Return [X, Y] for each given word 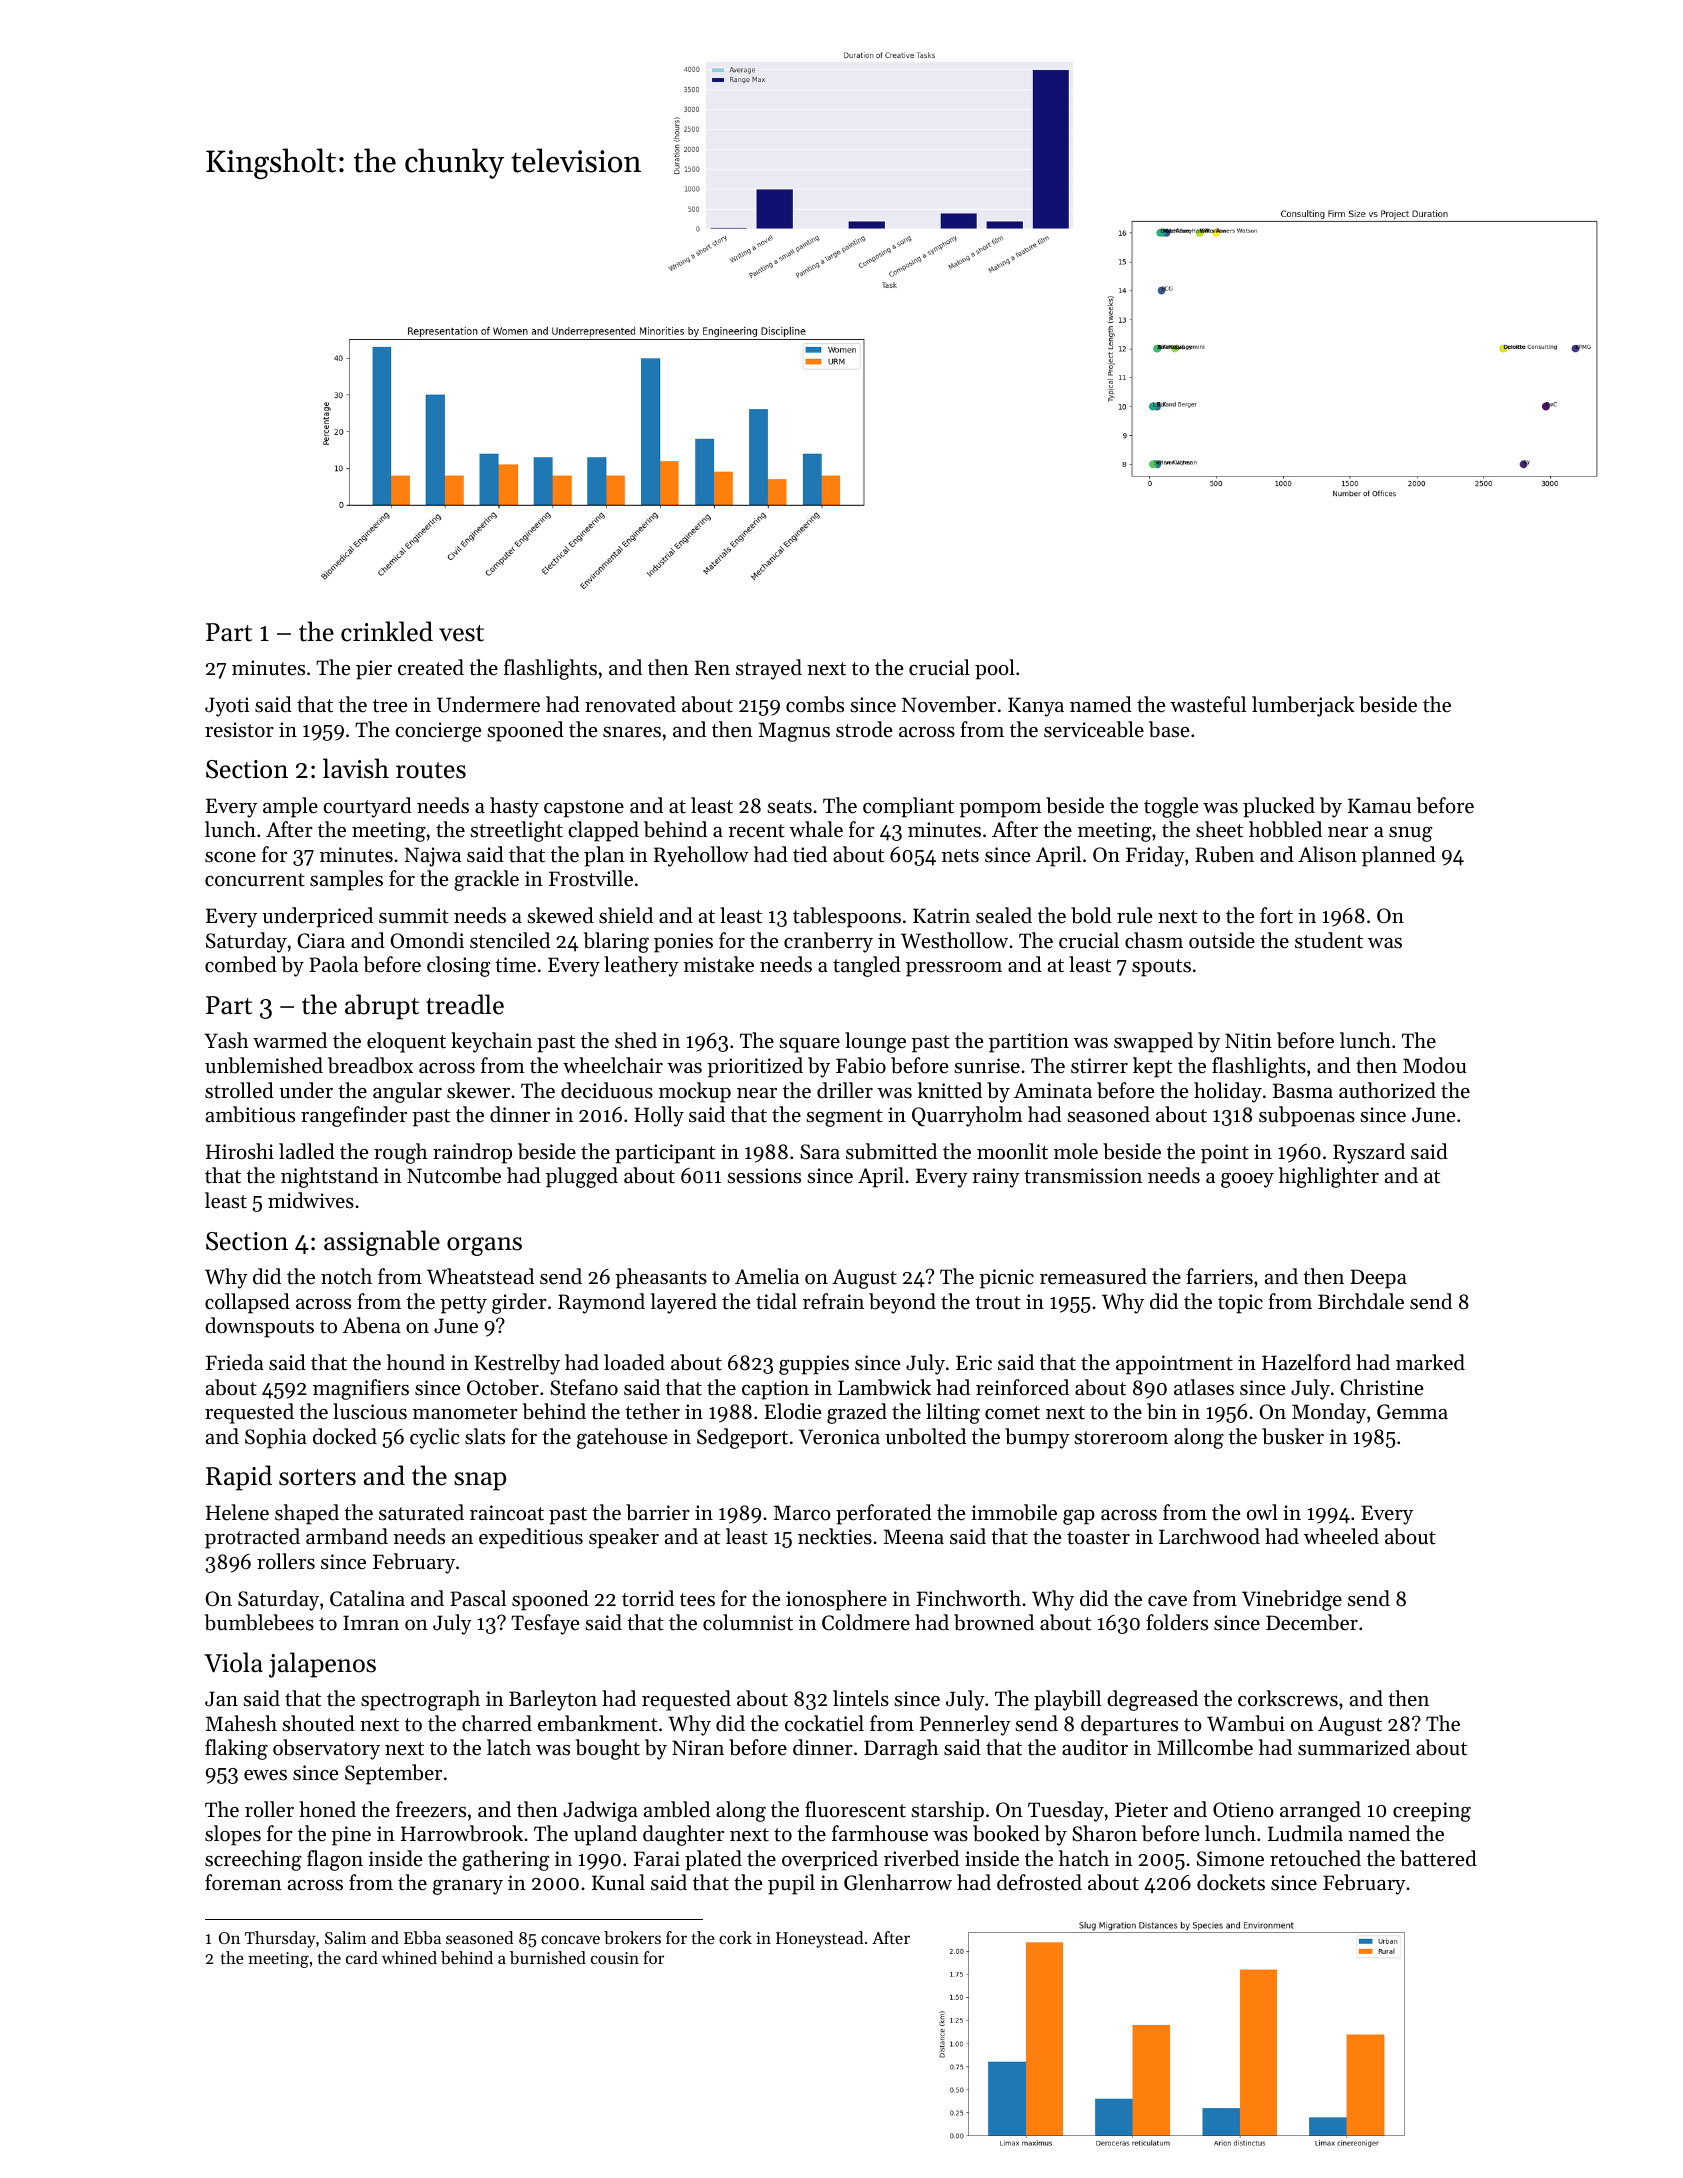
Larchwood [1209, 1536]
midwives [311, 1200]
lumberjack [1303, 706]
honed [327, 1809]
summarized [1354, 1747]
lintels [861, 1698]
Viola [233, 1662]
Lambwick [884, 1387]
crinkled [387, 631]
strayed [769, 669]
